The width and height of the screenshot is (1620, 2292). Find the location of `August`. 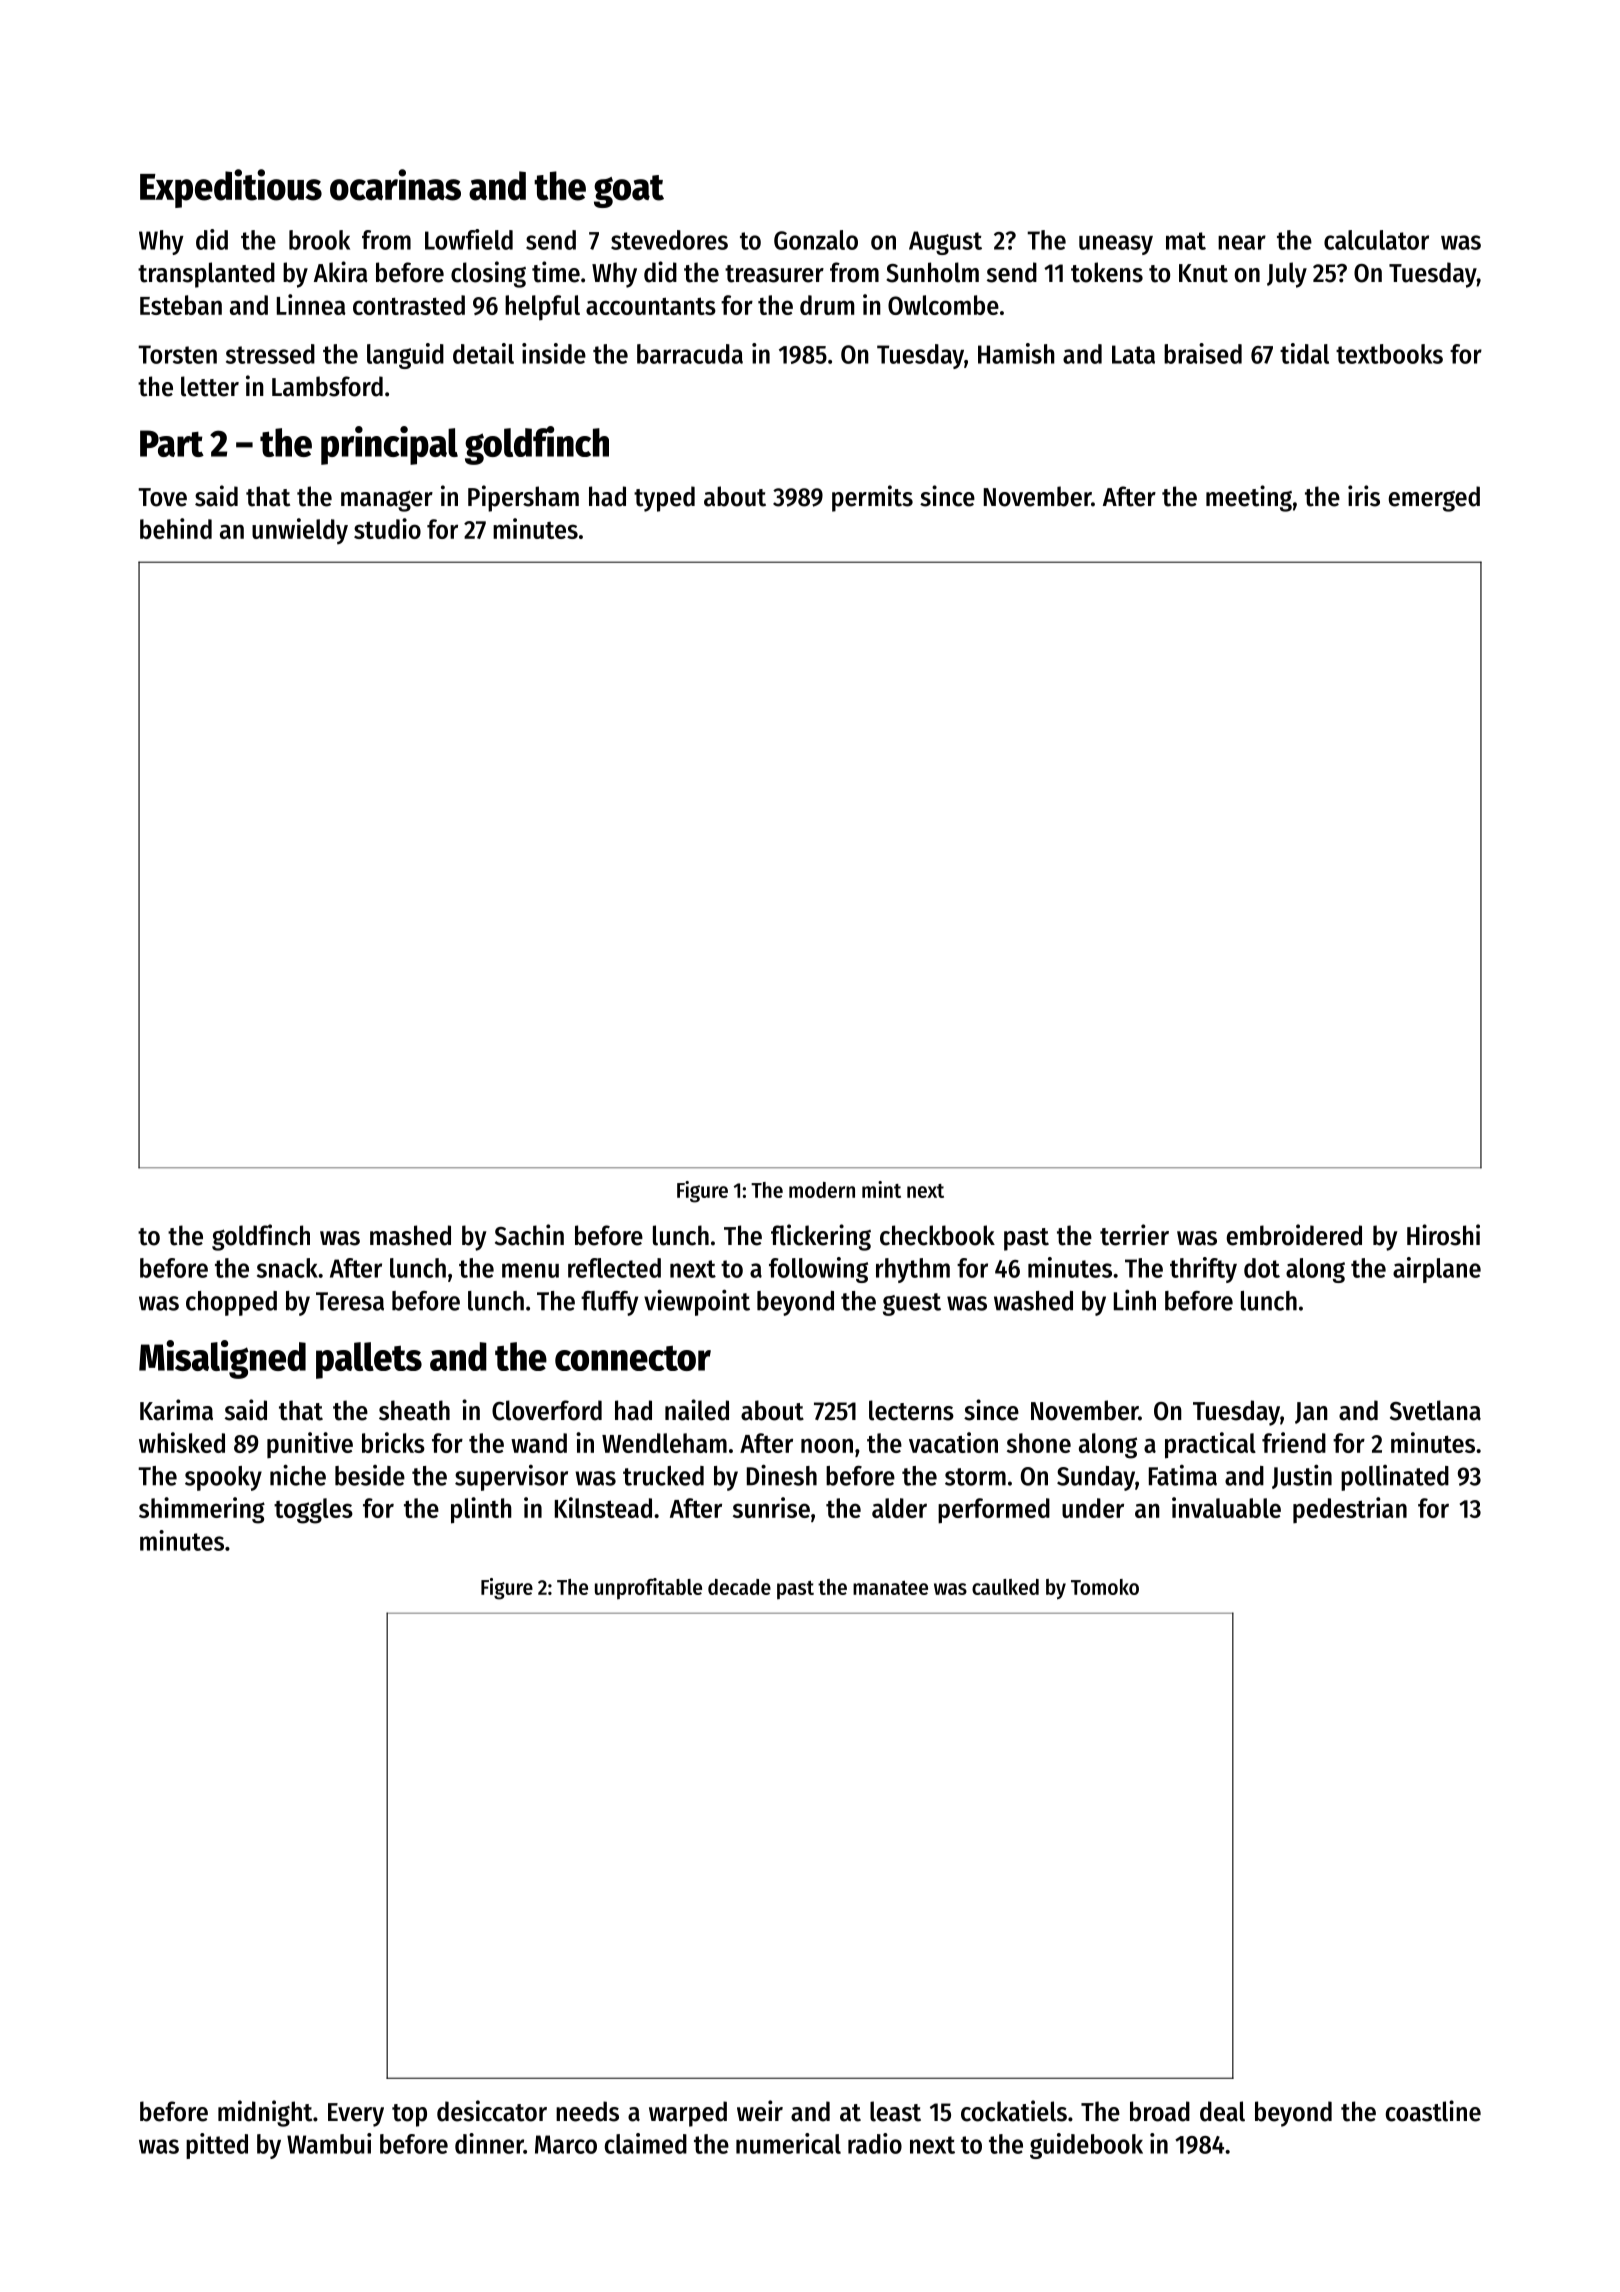

August is located at coordinates (945, 243).
